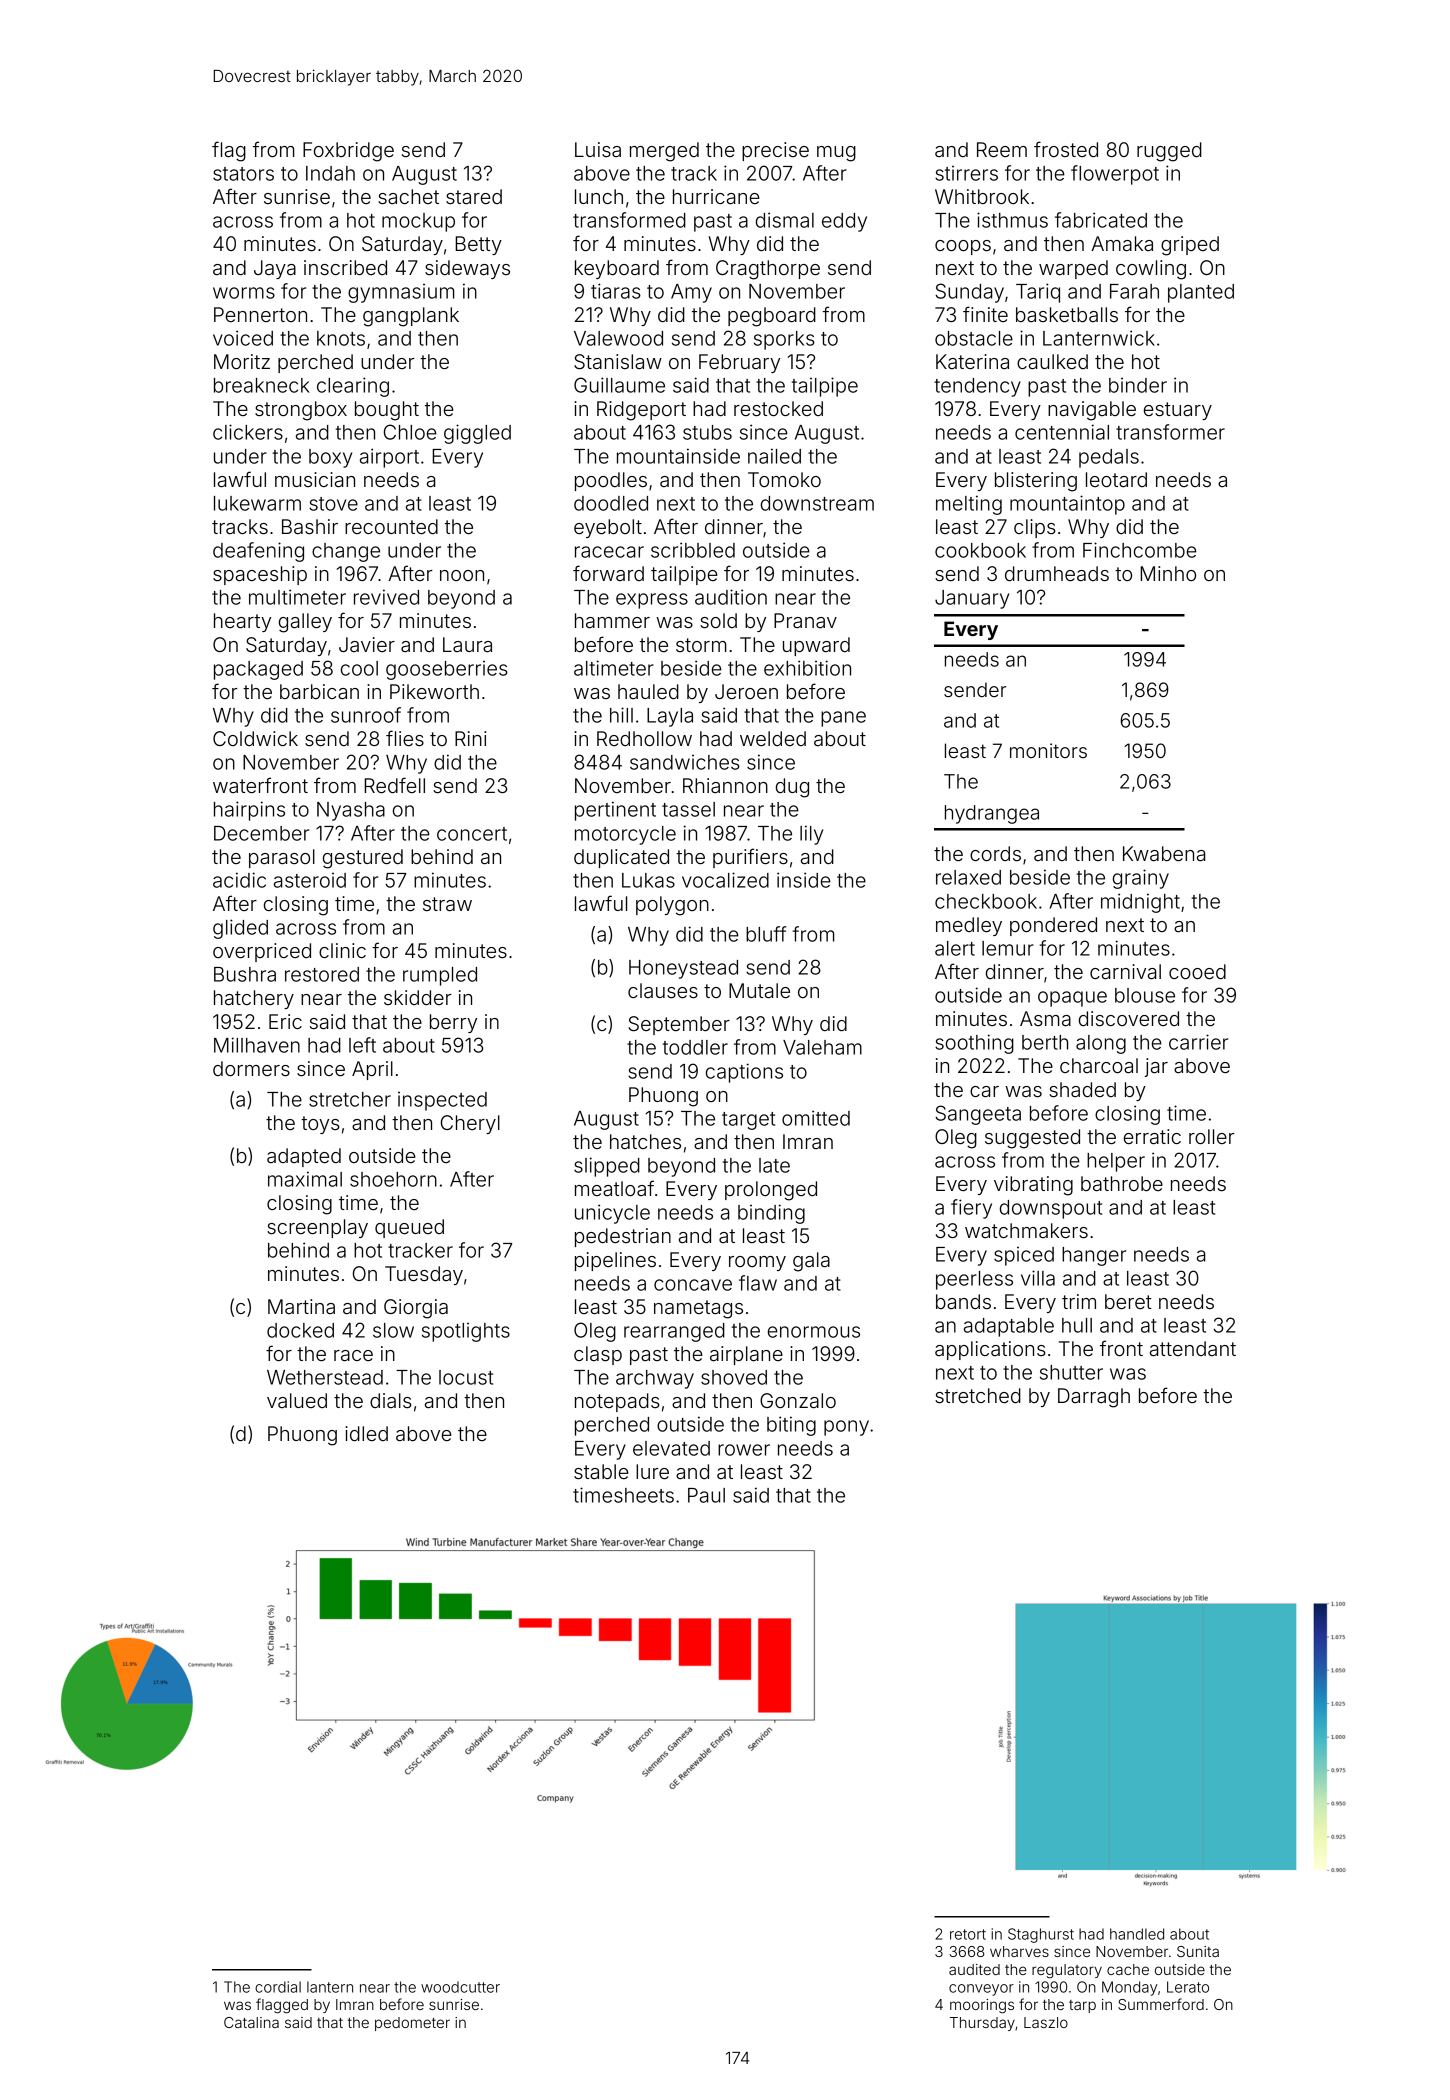  I want to click on Cheryl, so click(470, 1124).
